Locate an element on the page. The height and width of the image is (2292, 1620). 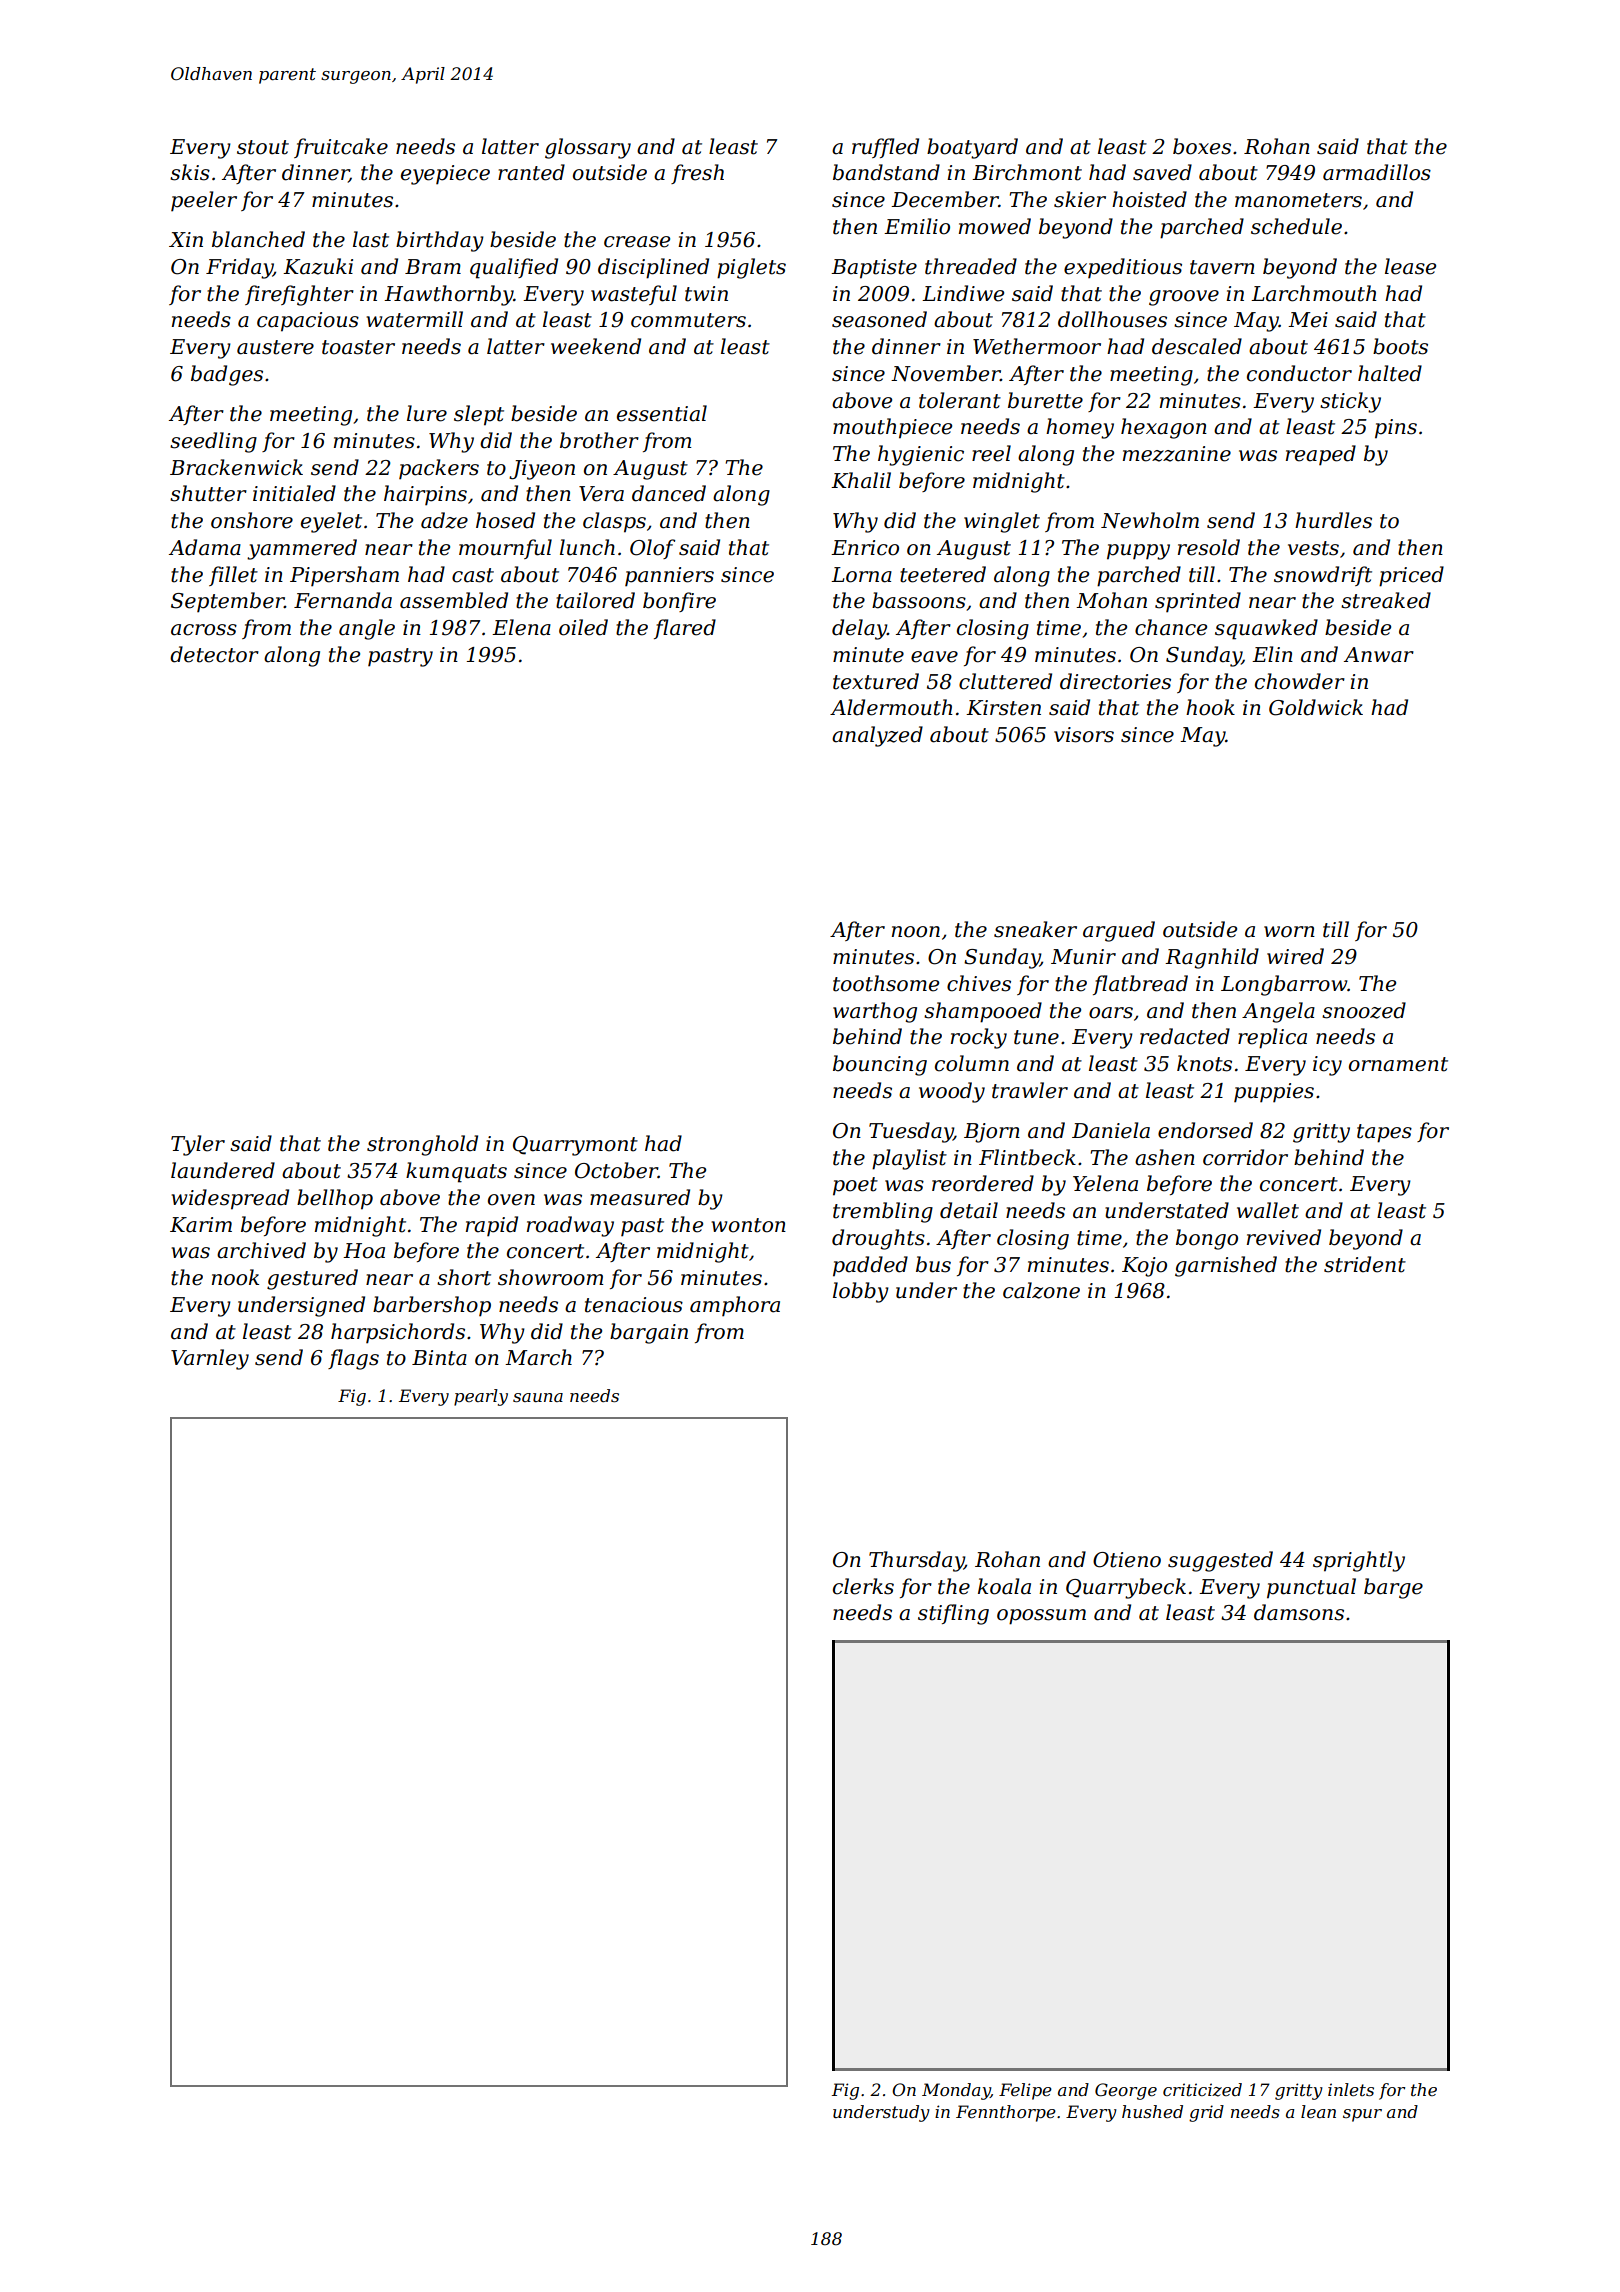
Fennthorpe is located at coordinates (1006, 2113).
